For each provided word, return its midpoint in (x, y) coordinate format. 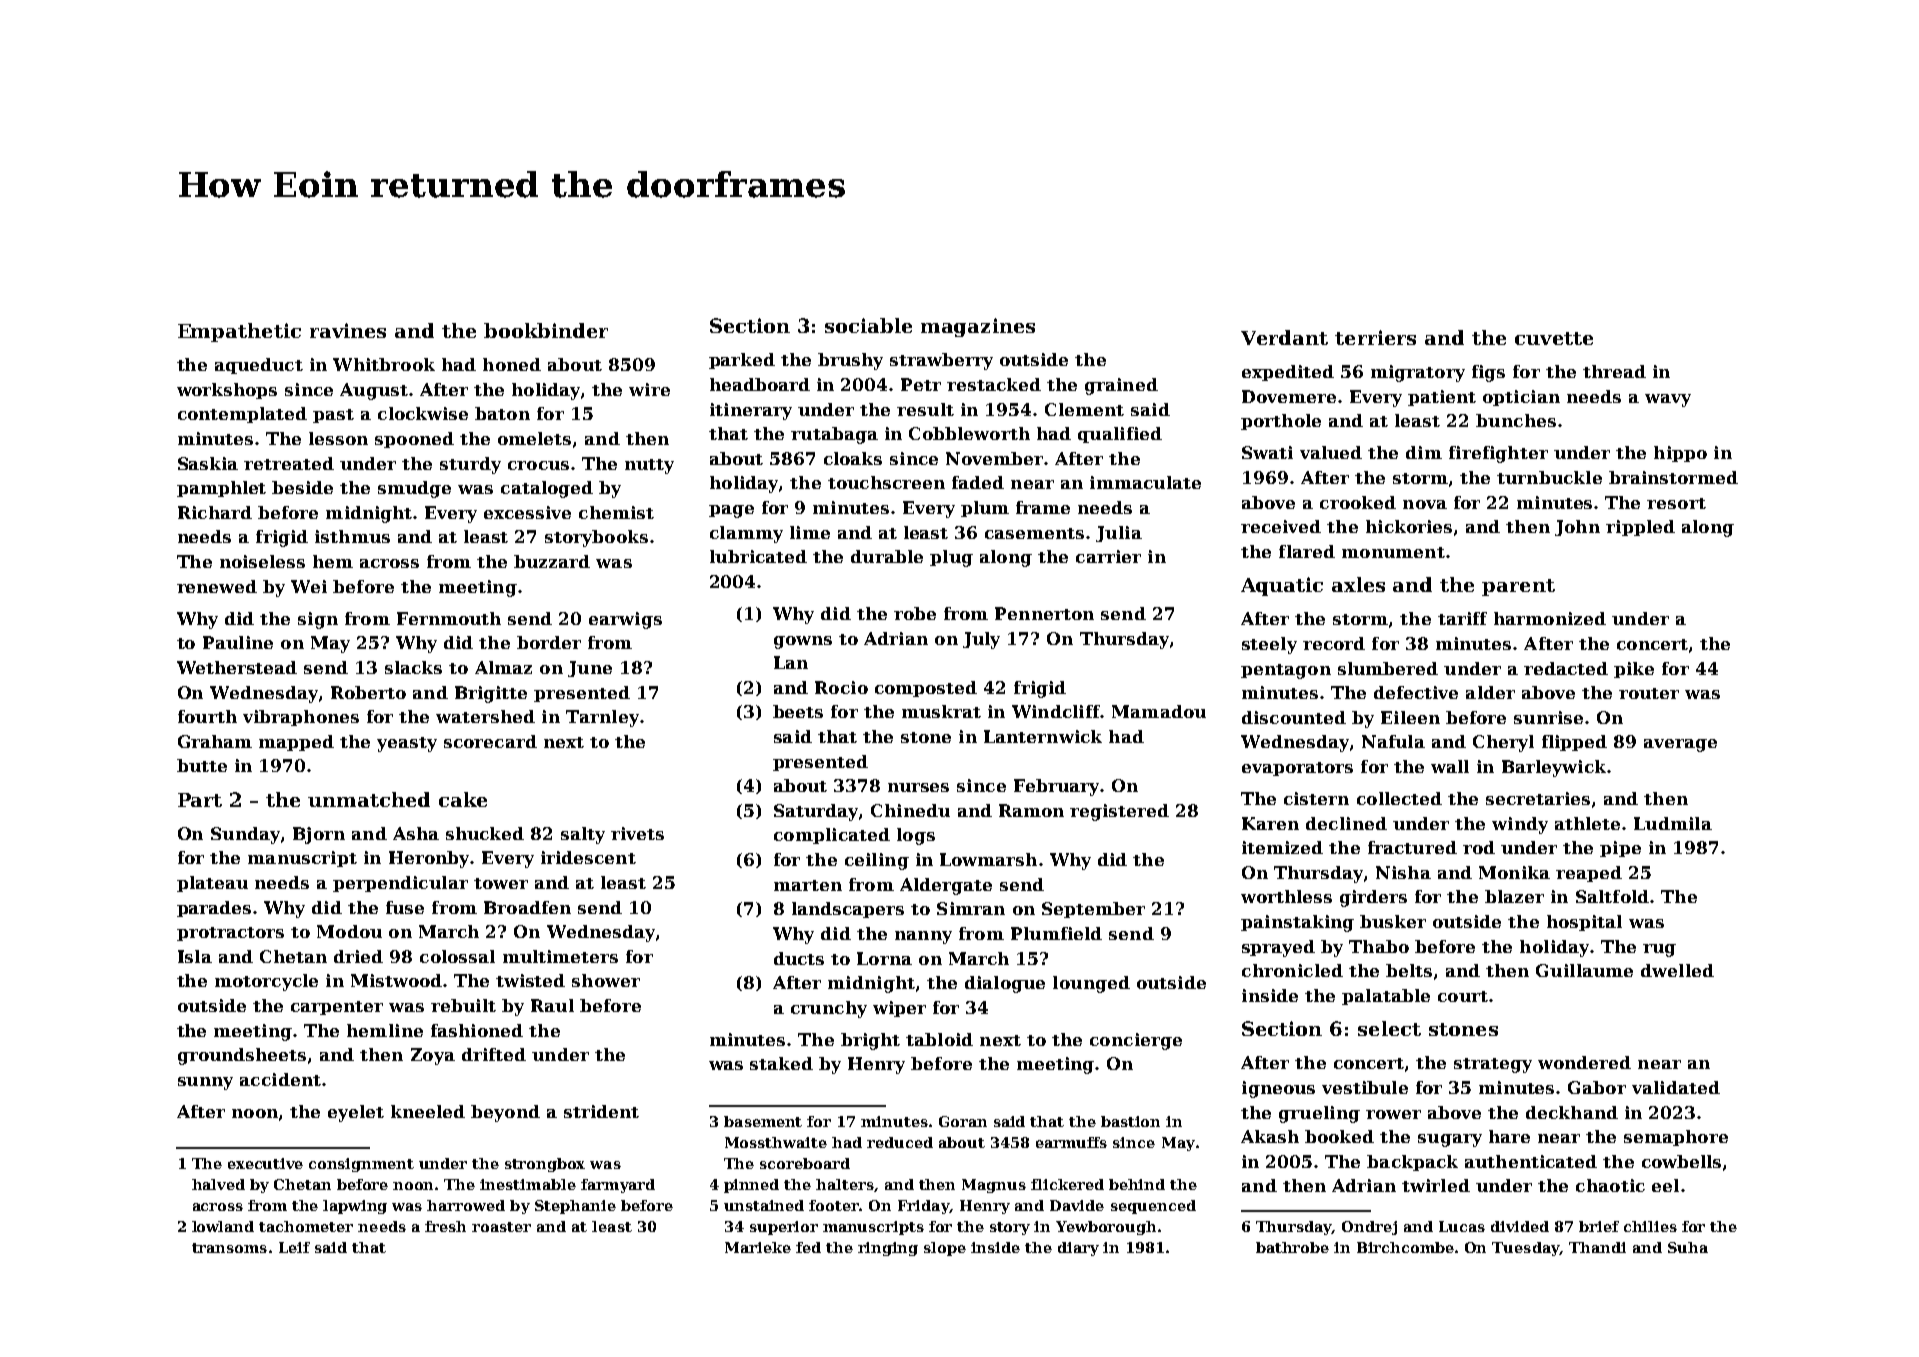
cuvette (1554, 338)
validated (1676, 1087)
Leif (294, 1247)
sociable (868, 325)
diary (1078, 1249)
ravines (348, 330)
